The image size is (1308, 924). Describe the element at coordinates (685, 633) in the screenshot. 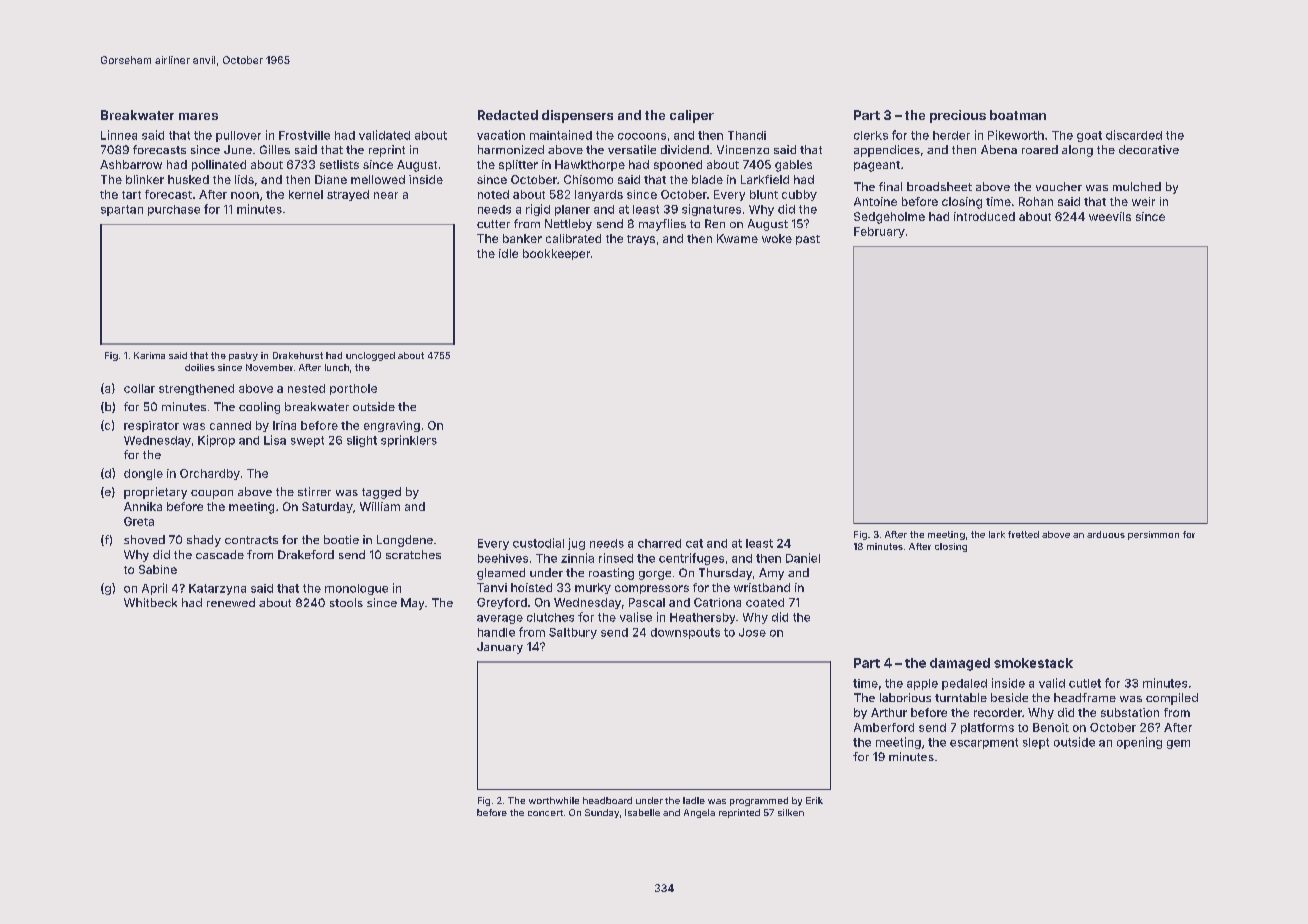

I see `downspouts` at that location.
